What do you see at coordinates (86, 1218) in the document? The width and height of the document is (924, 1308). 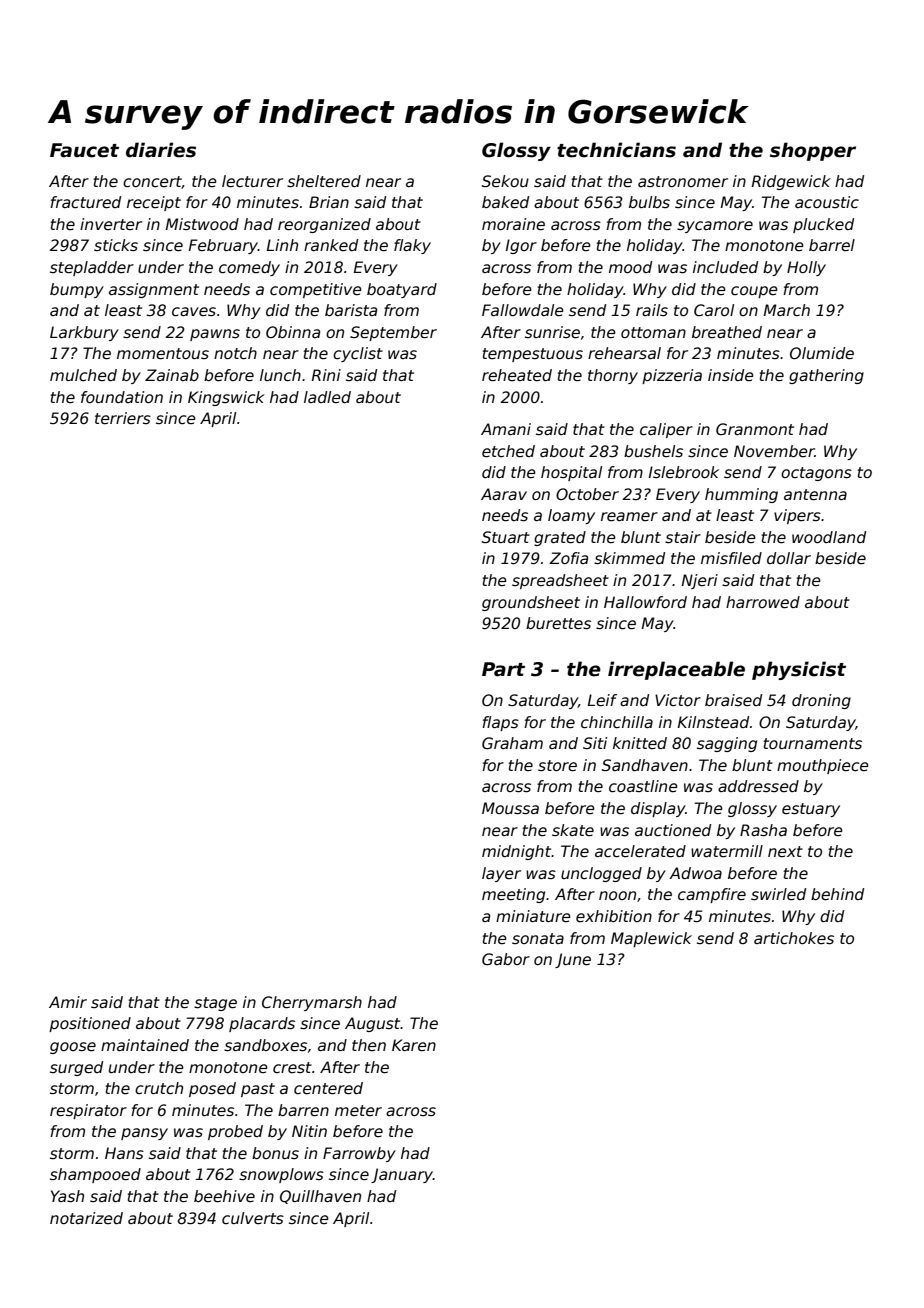 I see `notarized` at bounding box center [86, 1218].
